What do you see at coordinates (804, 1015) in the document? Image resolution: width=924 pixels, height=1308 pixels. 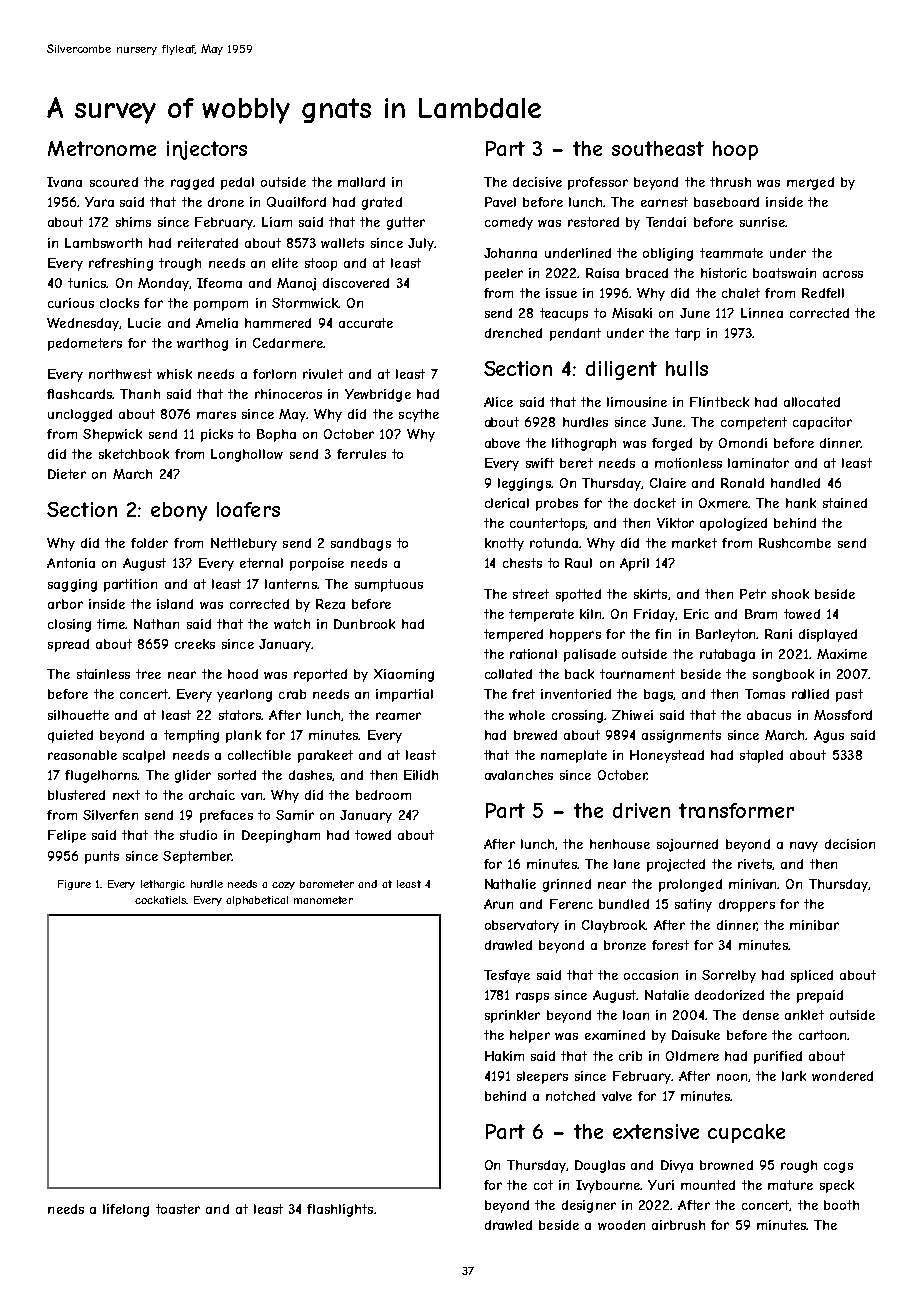 I see `anklet` at bounding box center [804, 1015].
